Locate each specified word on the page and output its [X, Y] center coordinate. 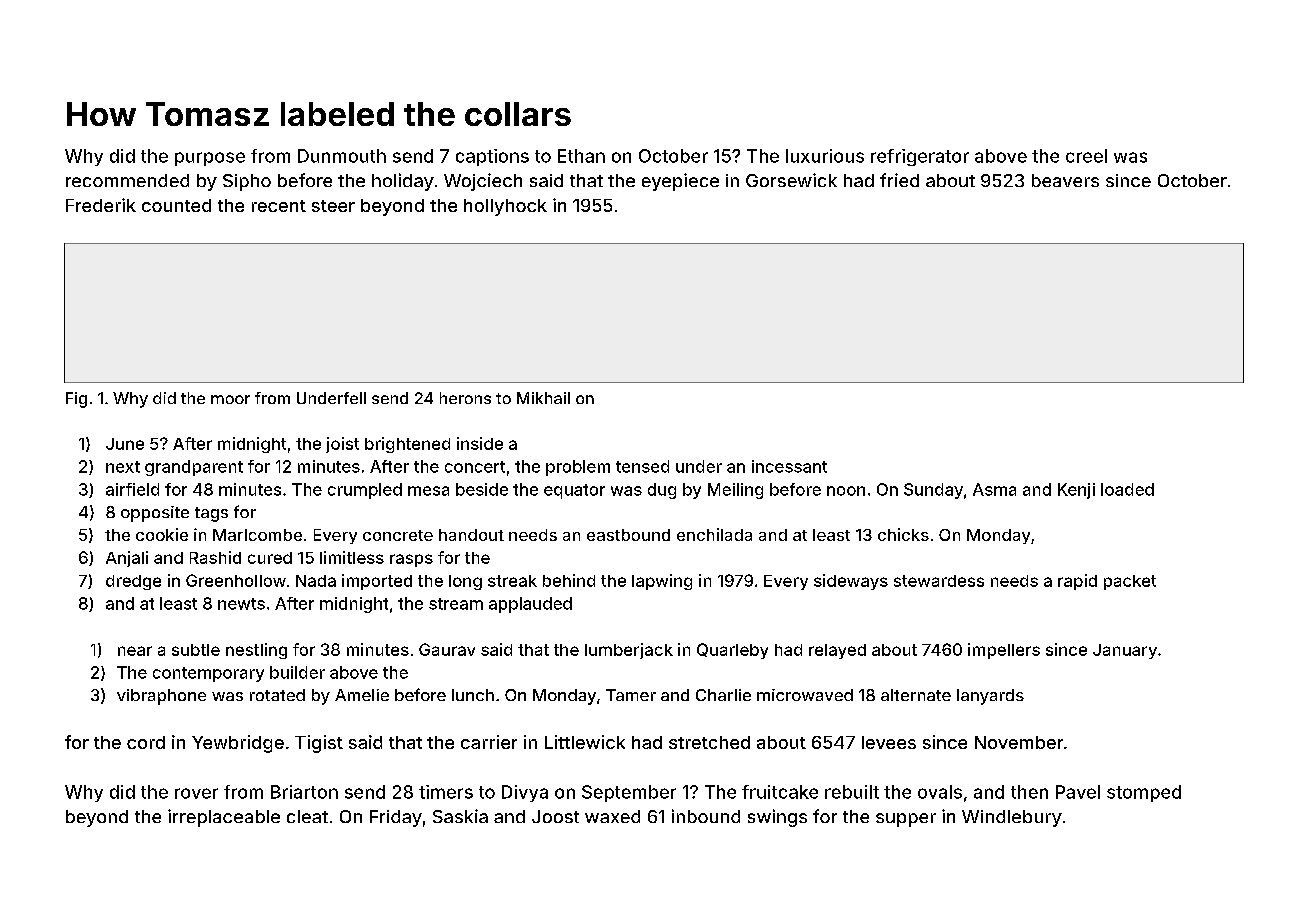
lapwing [662, 582]
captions [492, 157]
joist [342, 445]
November [1019, 742]
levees [889, 742]
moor [230, 399]
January [1125, 651]
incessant [789, 466]
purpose [210, 159]
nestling [256, 651]
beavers [1065, 180]
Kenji [1076, 491]
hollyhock [505, 207]
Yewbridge [238, 744]
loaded [1127, 489]
